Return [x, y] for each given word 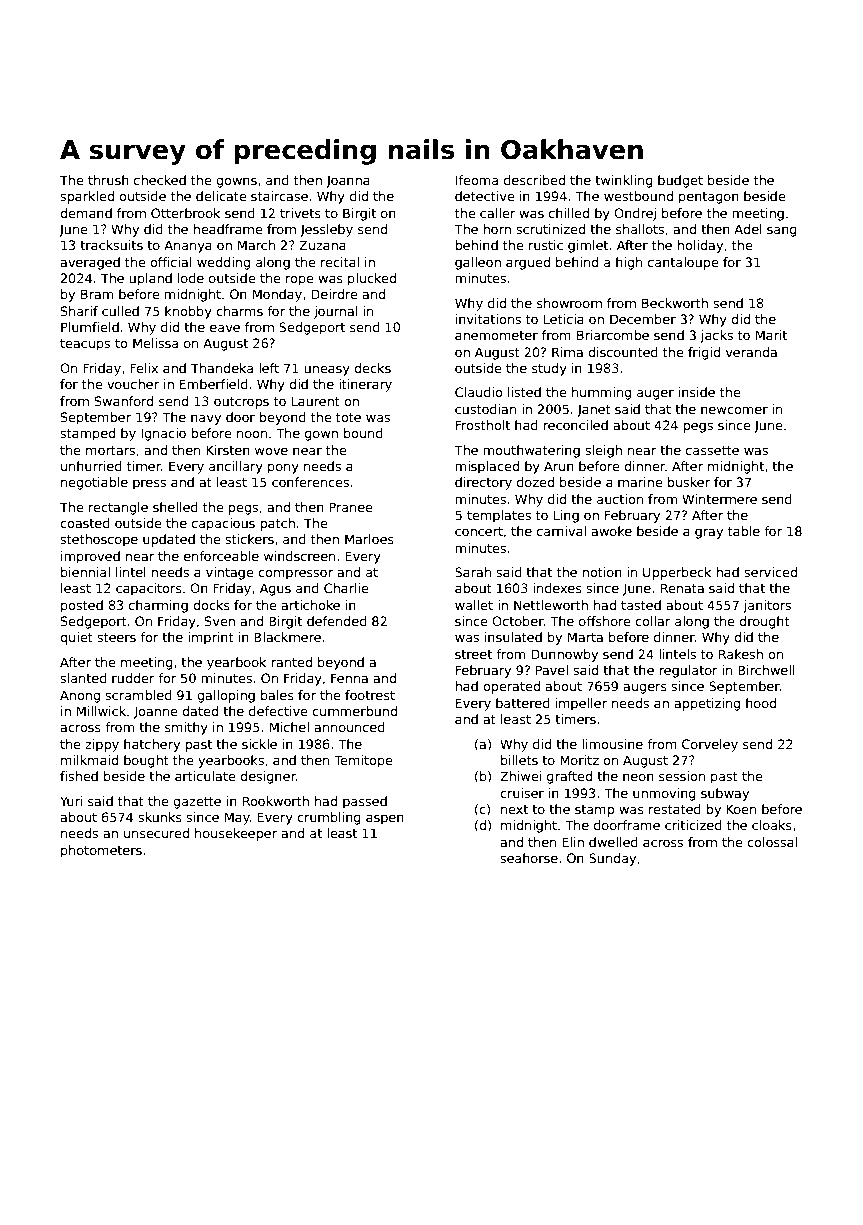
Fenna [349, 678]
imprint [211, 638]
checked [160, 180]
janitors [767, 606]
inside [697, 392]
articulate [205, 776]
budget [680, 181]
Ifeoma [477, 180]
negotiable [94, 483]
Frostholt [483, 425]
